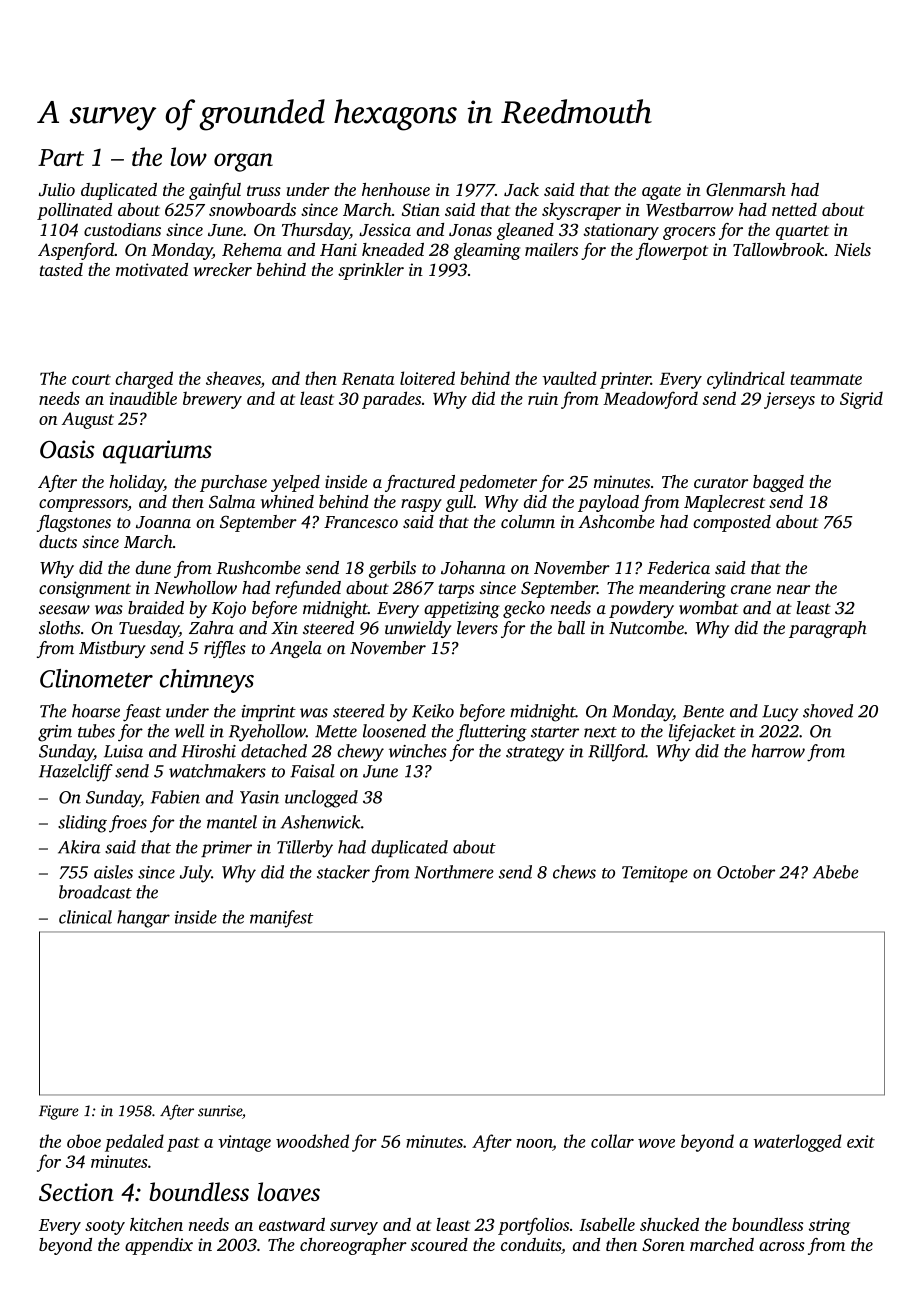  I want to click on ruin, so click(543, 398).
